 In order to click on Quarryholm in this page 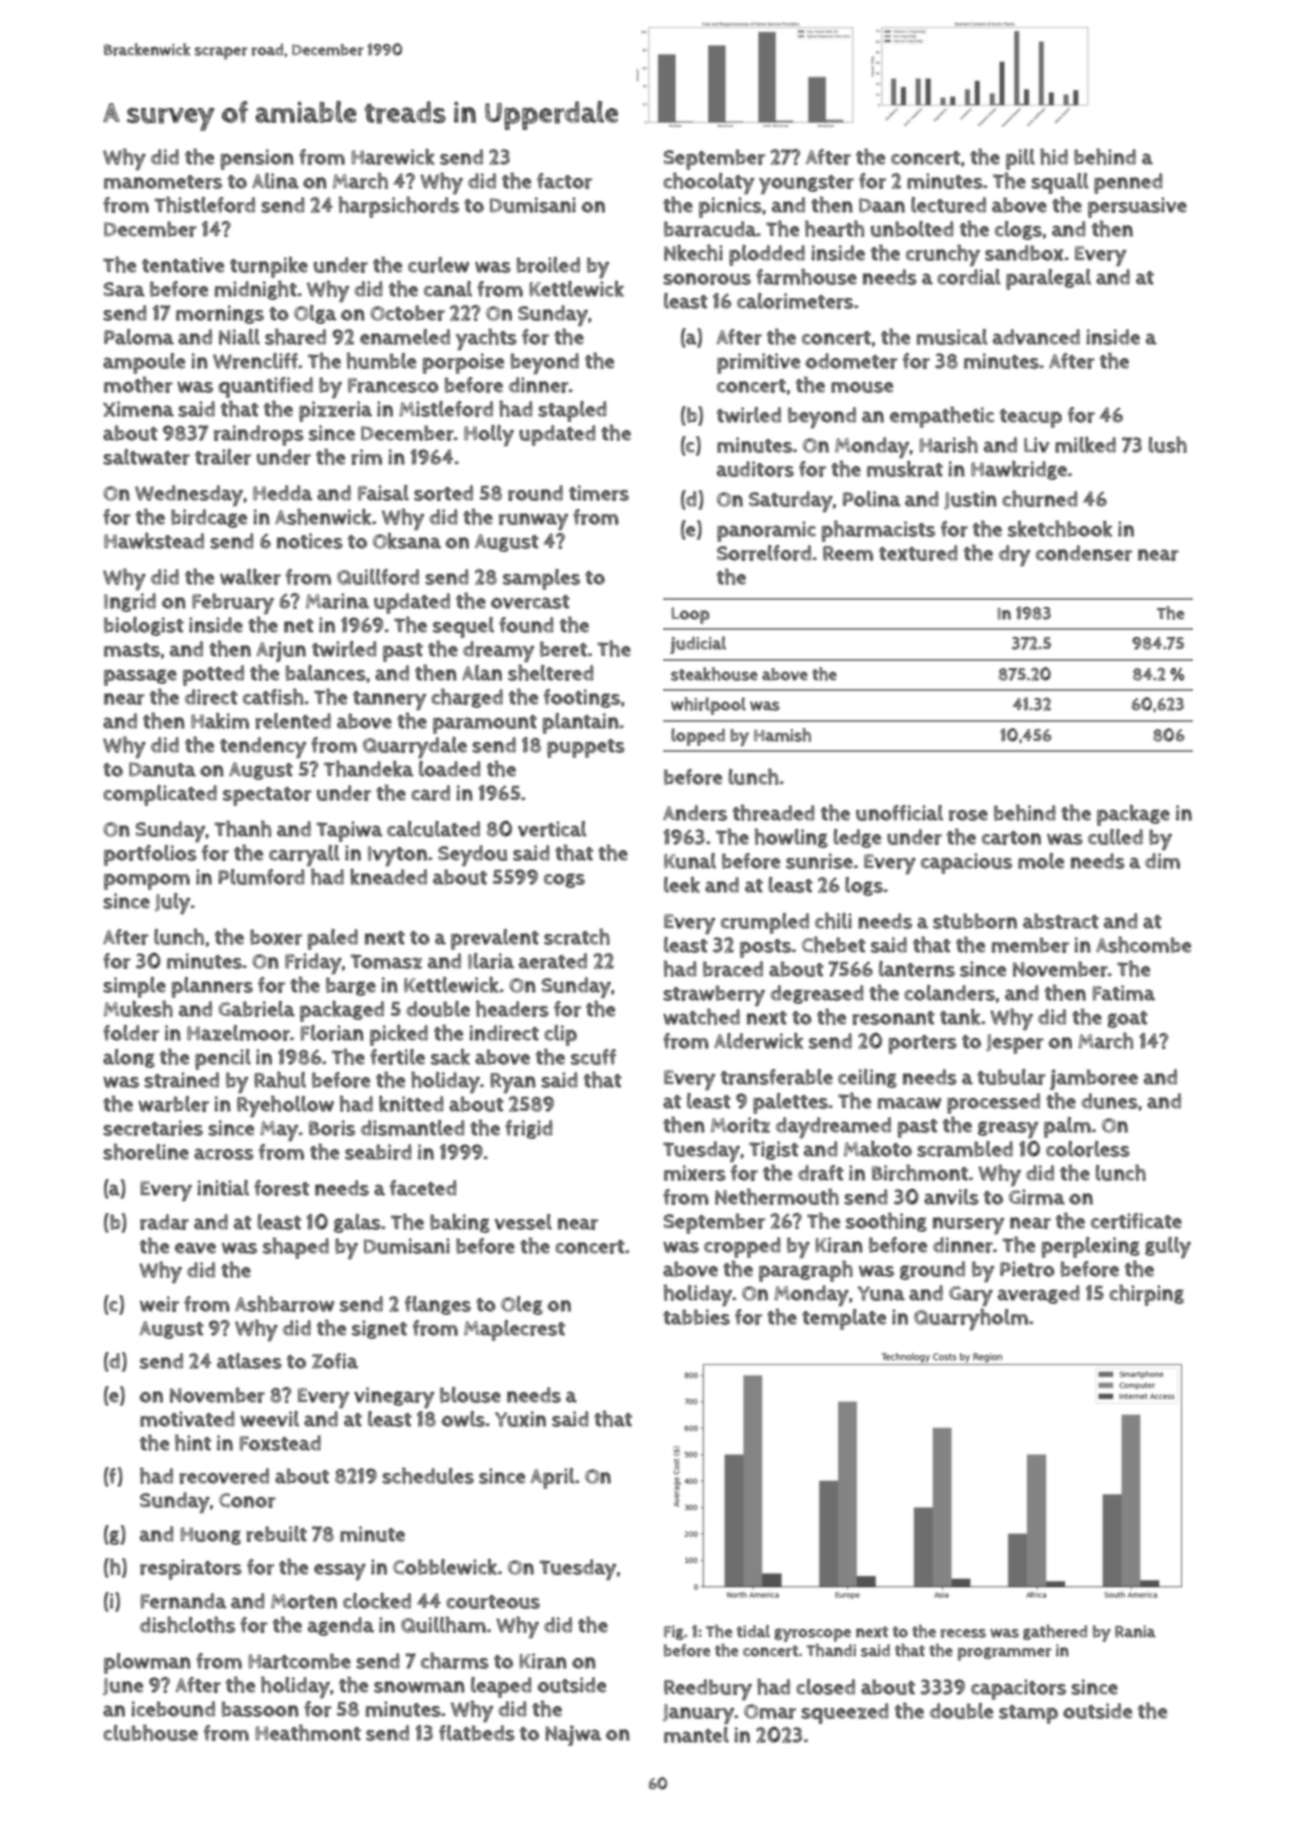, I will do `click(971, 1319)`.
